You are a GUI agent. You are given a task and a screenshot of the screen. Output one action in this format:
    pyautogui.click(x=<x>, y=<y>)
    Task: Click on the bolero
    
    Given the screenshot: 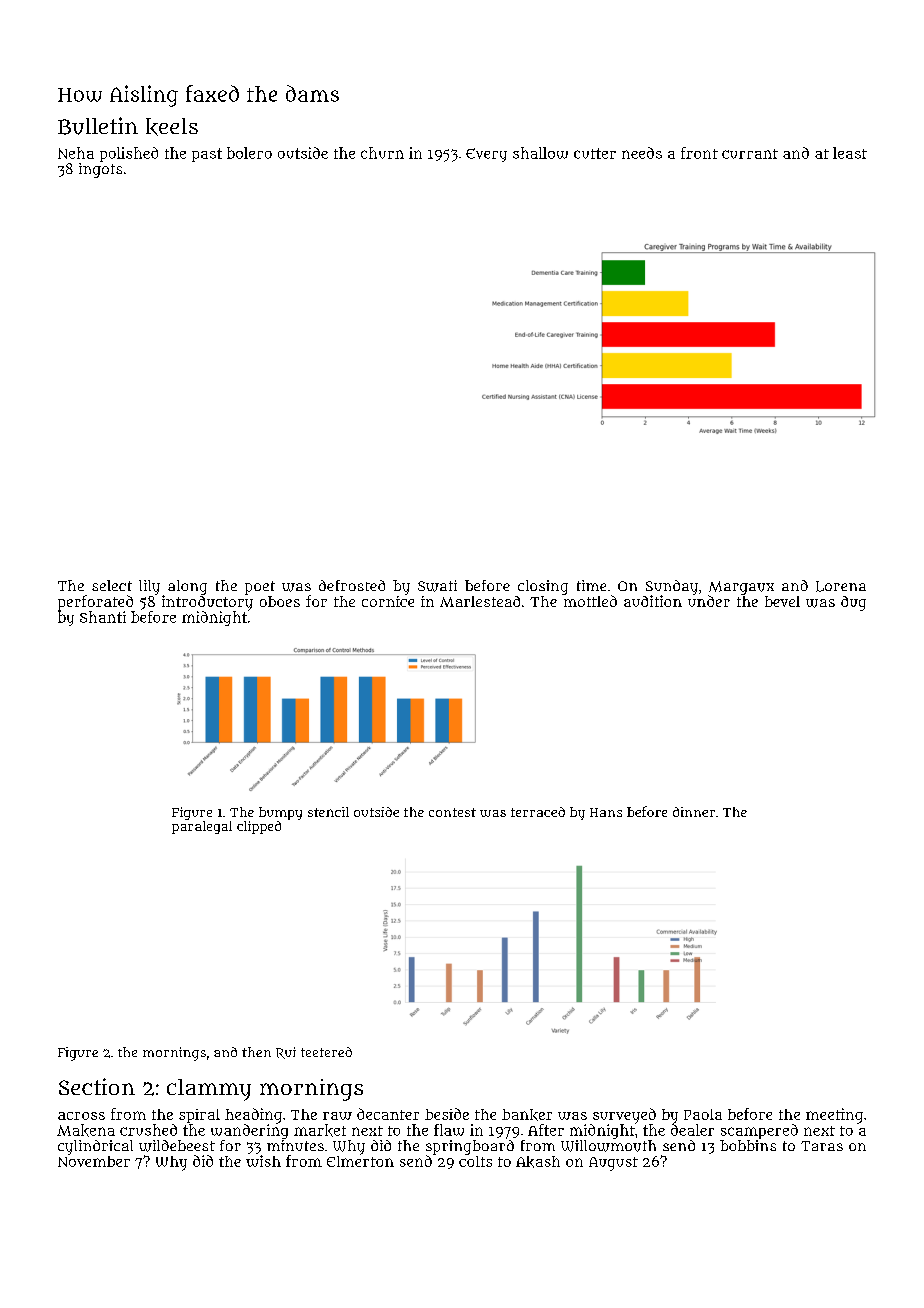 What is the action you would take?
    pyautogui.click(x=249, y=153)
